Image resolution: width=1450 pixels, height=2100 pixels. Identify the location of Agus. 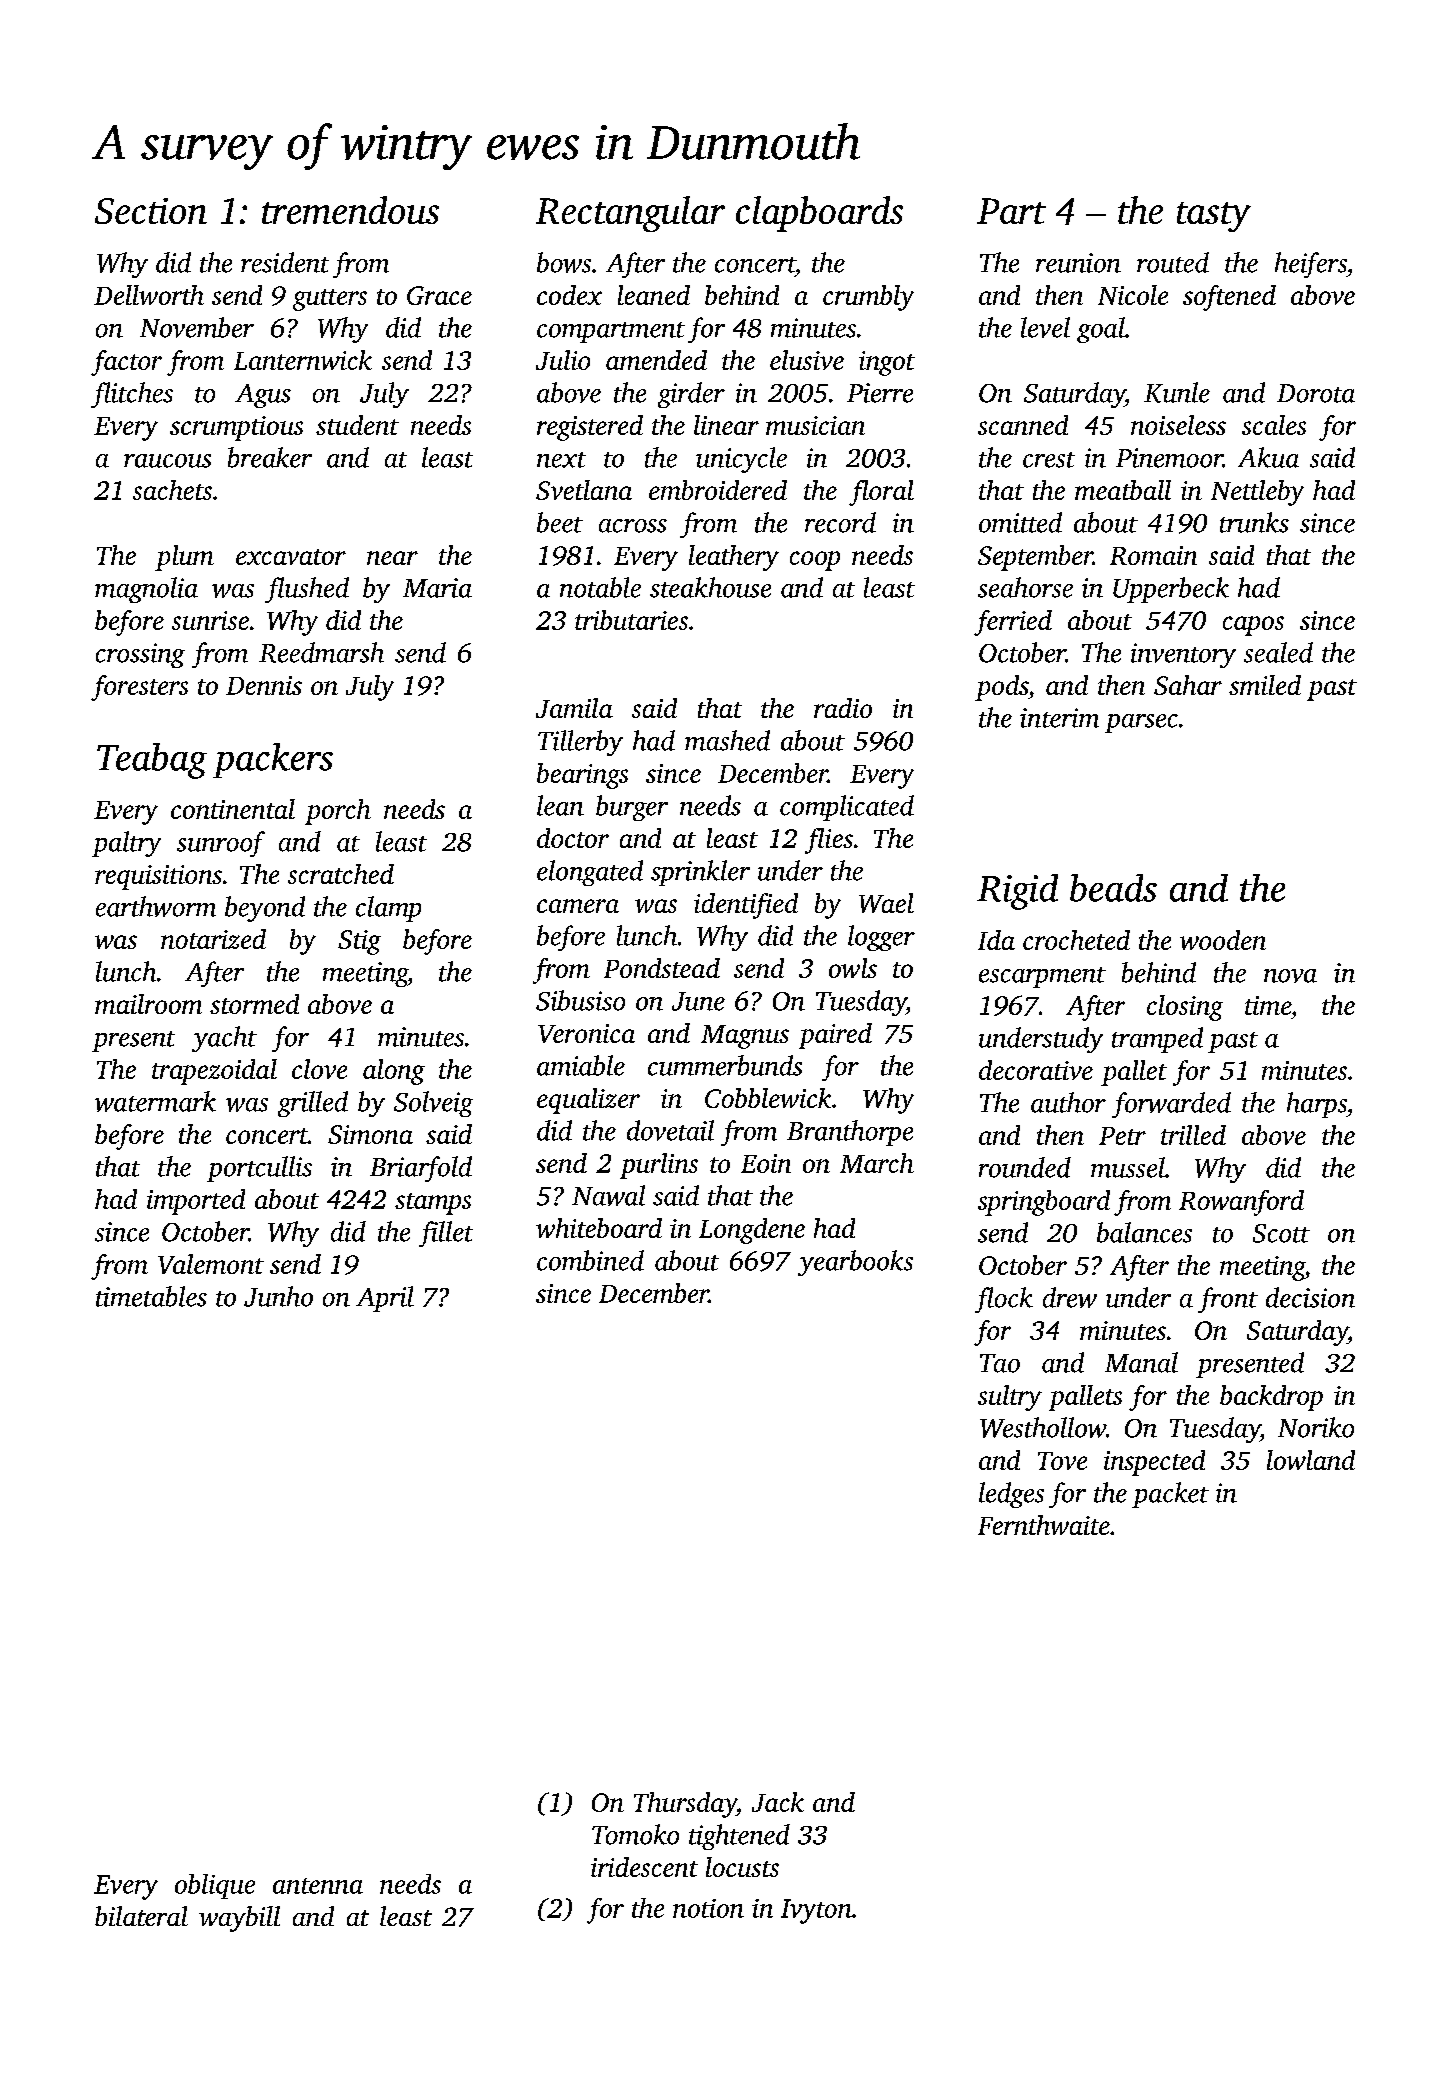
(263, 396).
